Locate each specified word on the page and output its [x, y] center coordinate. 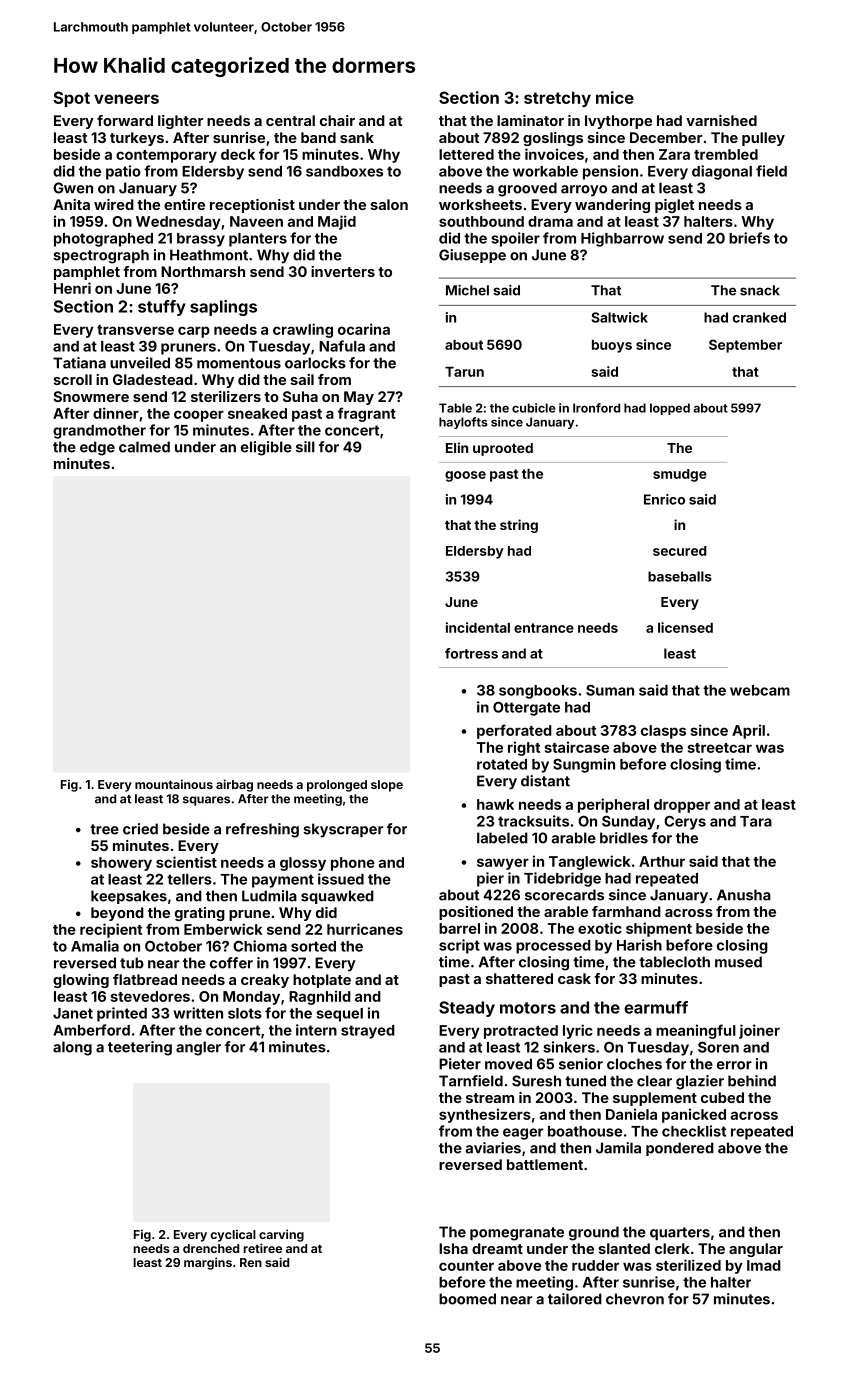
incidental [478, 627]
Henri [72, 288]
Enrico [664, 499]
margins [208, 1263]
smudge [680, 475]
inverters [343, 271]
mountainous [174, 784]
